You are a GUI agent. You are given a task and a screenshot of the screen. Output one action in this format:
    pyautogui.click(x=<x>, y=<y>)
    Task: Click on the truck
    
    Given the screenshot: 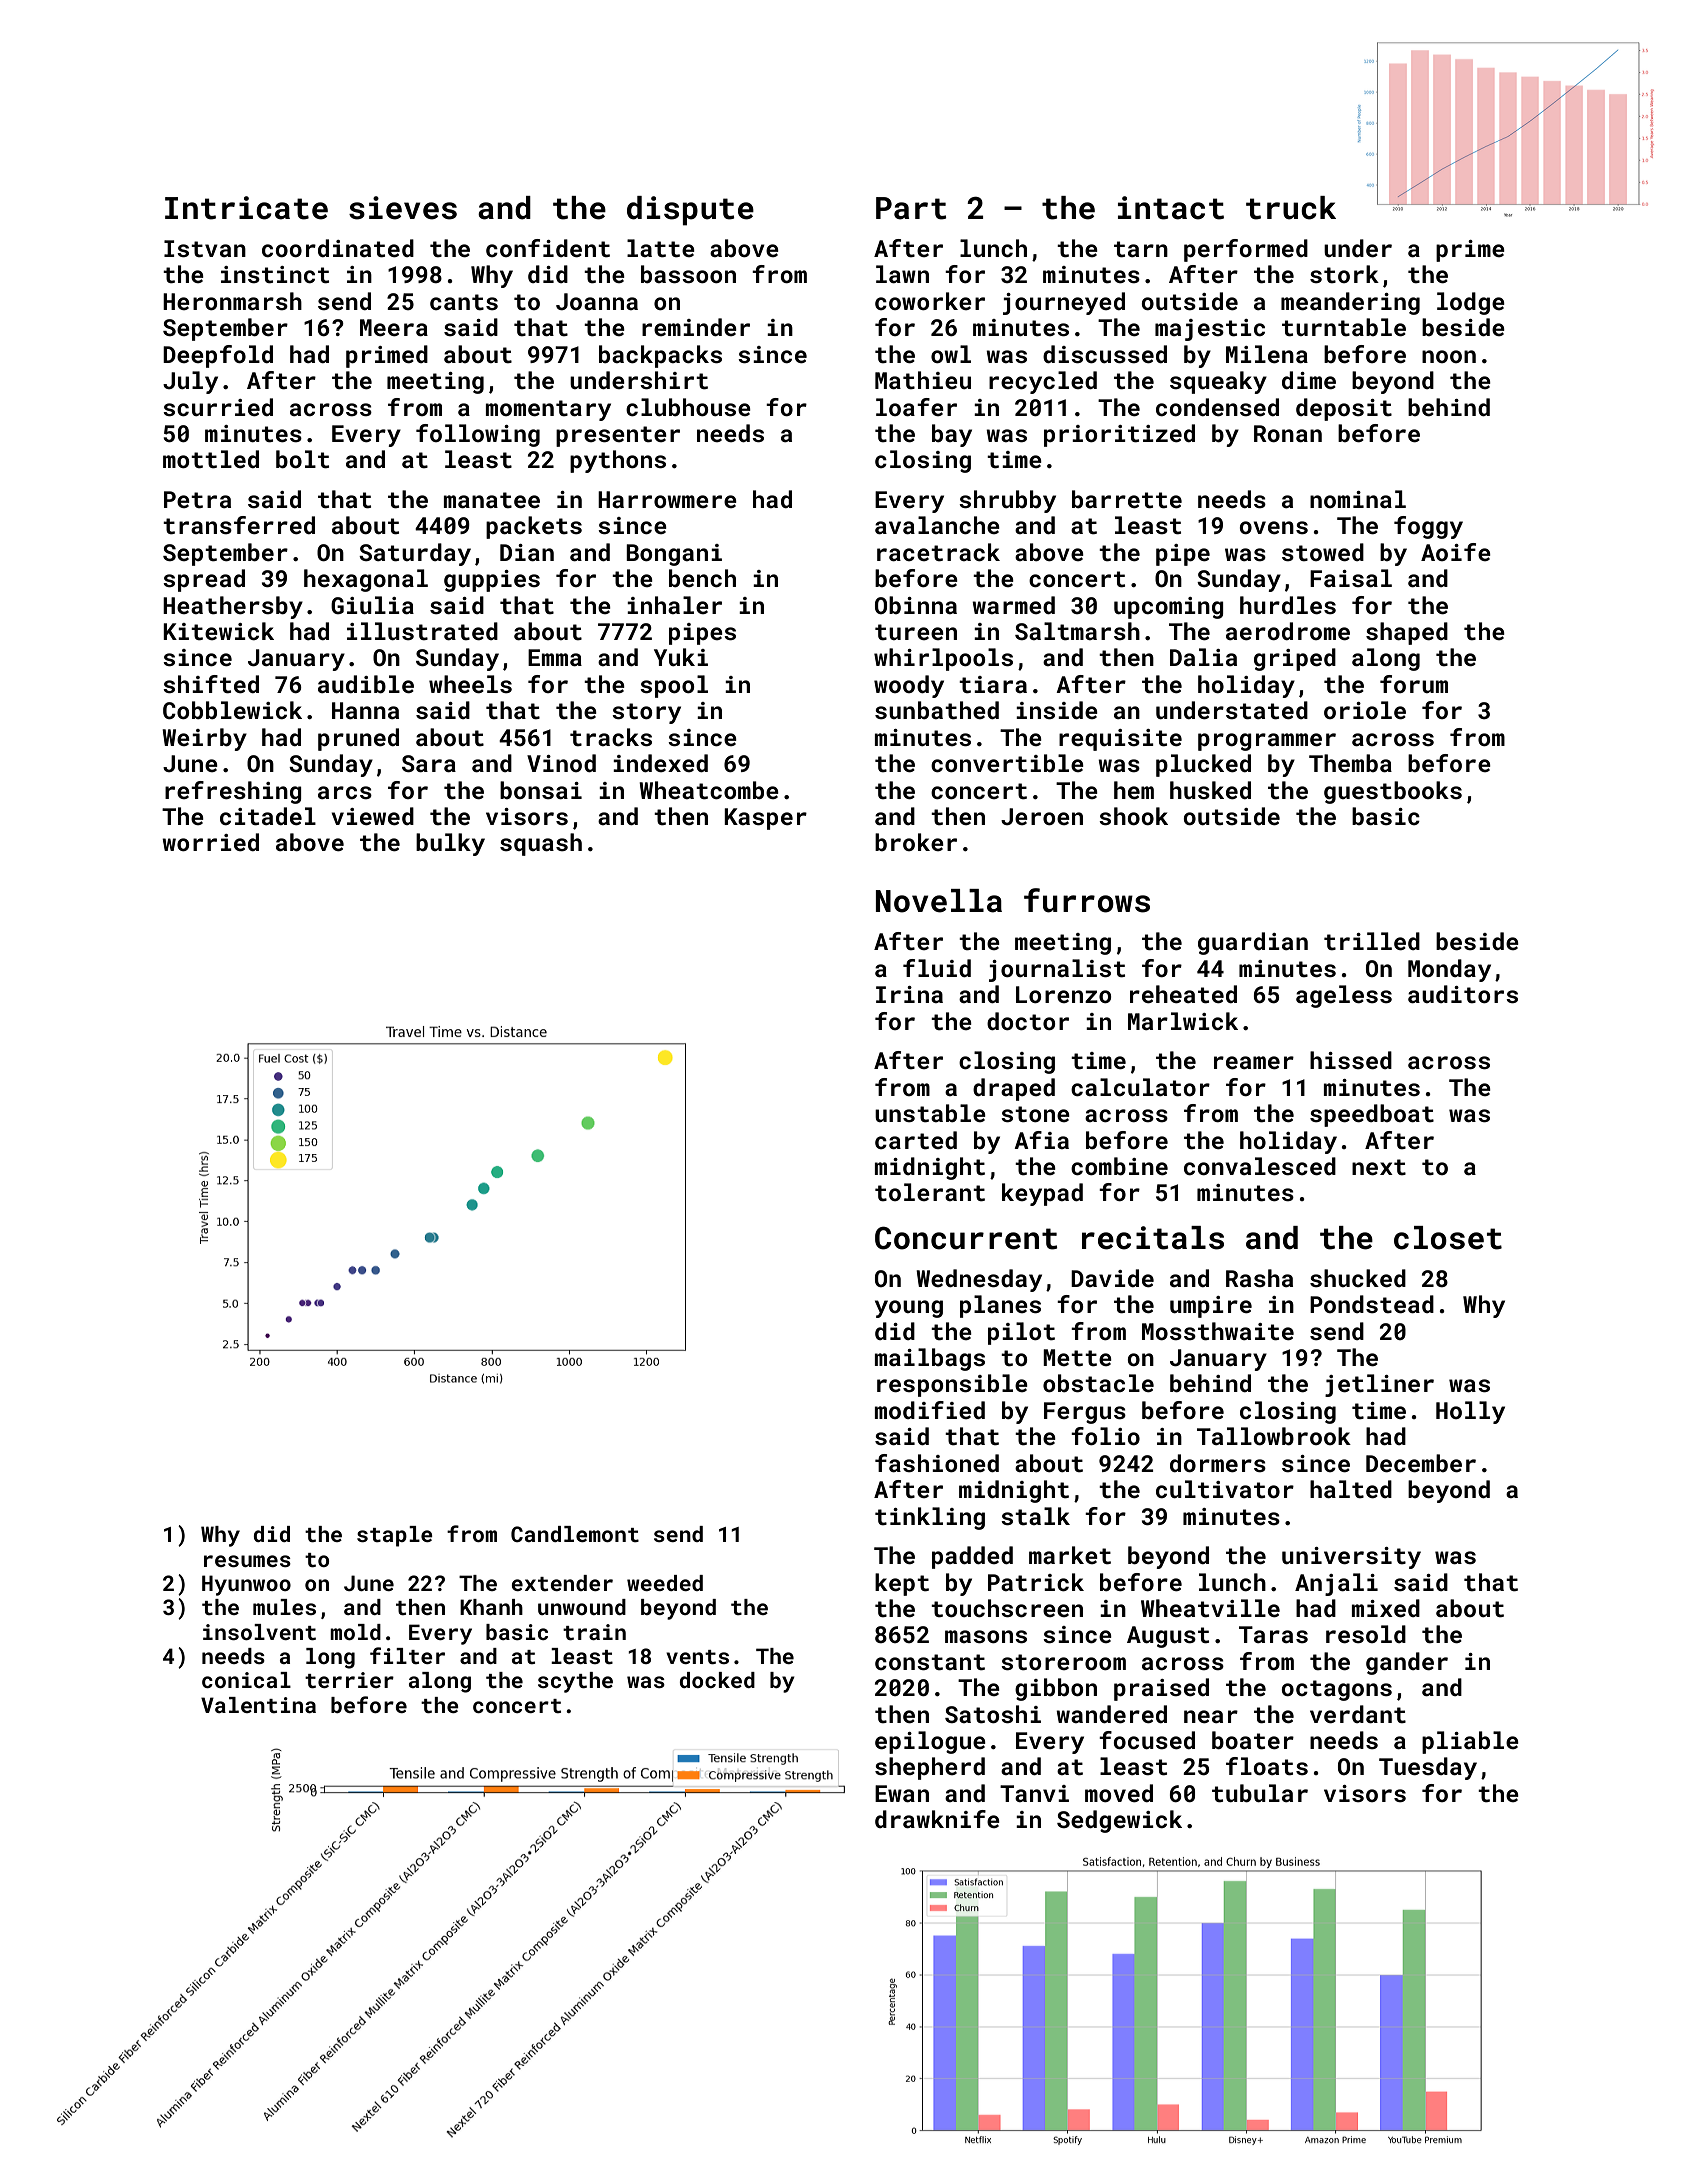 What is the action you would take?
    pyautogui.click(x=1291, y=208)
